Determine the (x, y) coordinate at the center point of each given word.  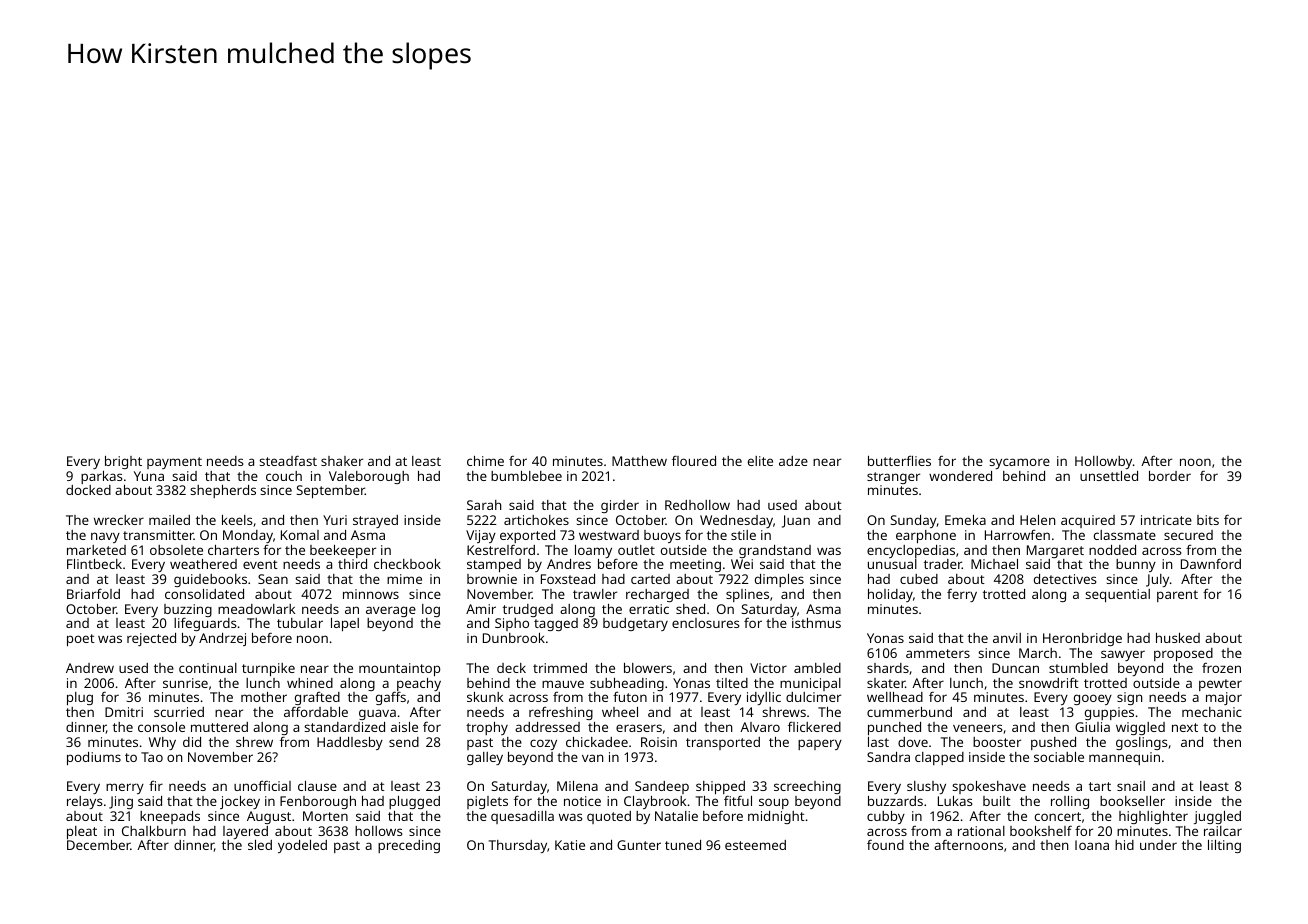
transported (723, 743)
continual (208, 668)
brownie (492, 579)
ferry (962, 595)
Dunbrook (514, 638)
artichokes (536, 520)
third (352, 564)
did (192, 742)
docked (88, 490)
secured (1188, 535)
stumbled (1078, 668)
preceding (409, 846)
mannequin (1124, 758)
